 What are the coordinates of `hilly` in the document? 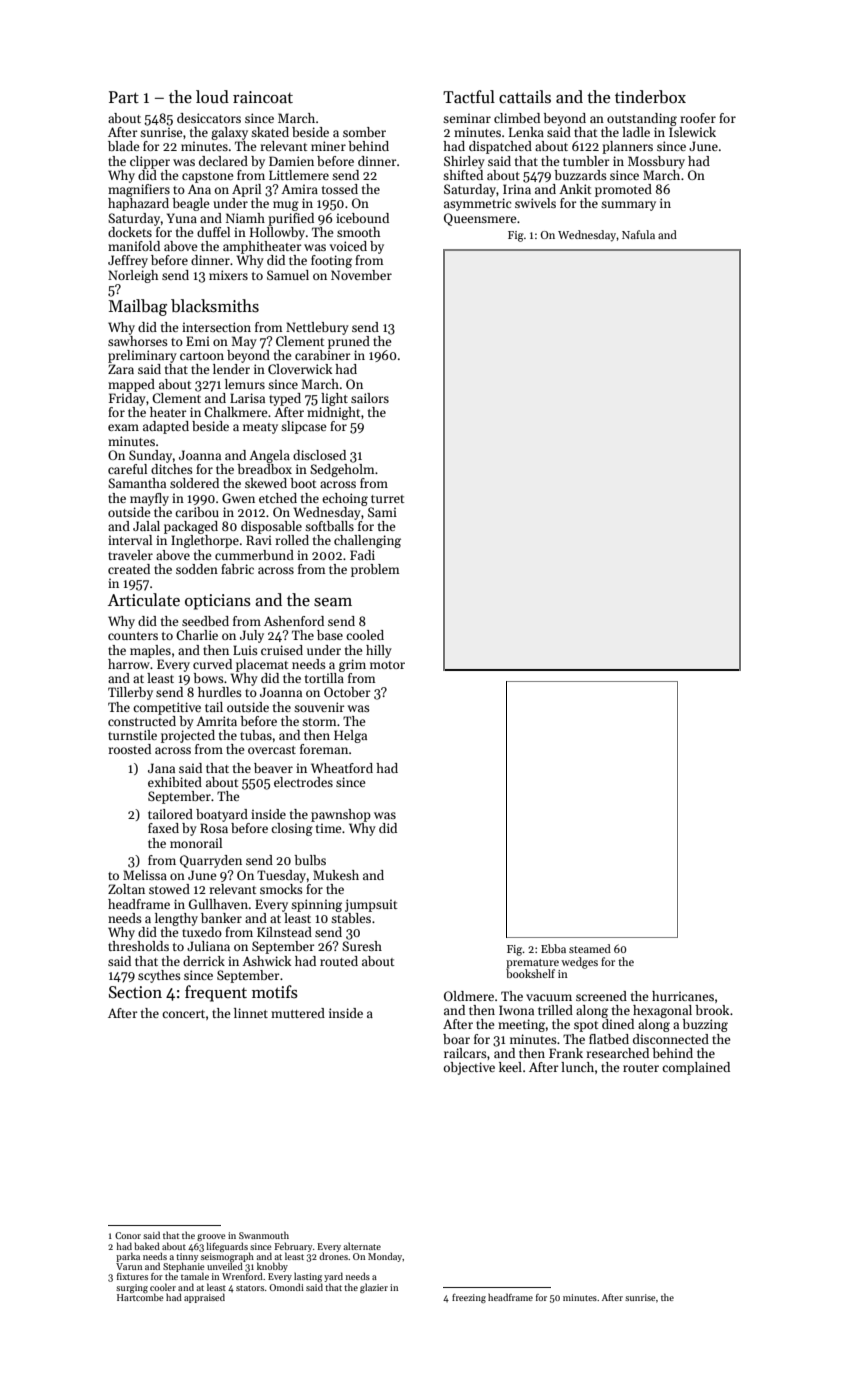 It's located at (379, 651).
